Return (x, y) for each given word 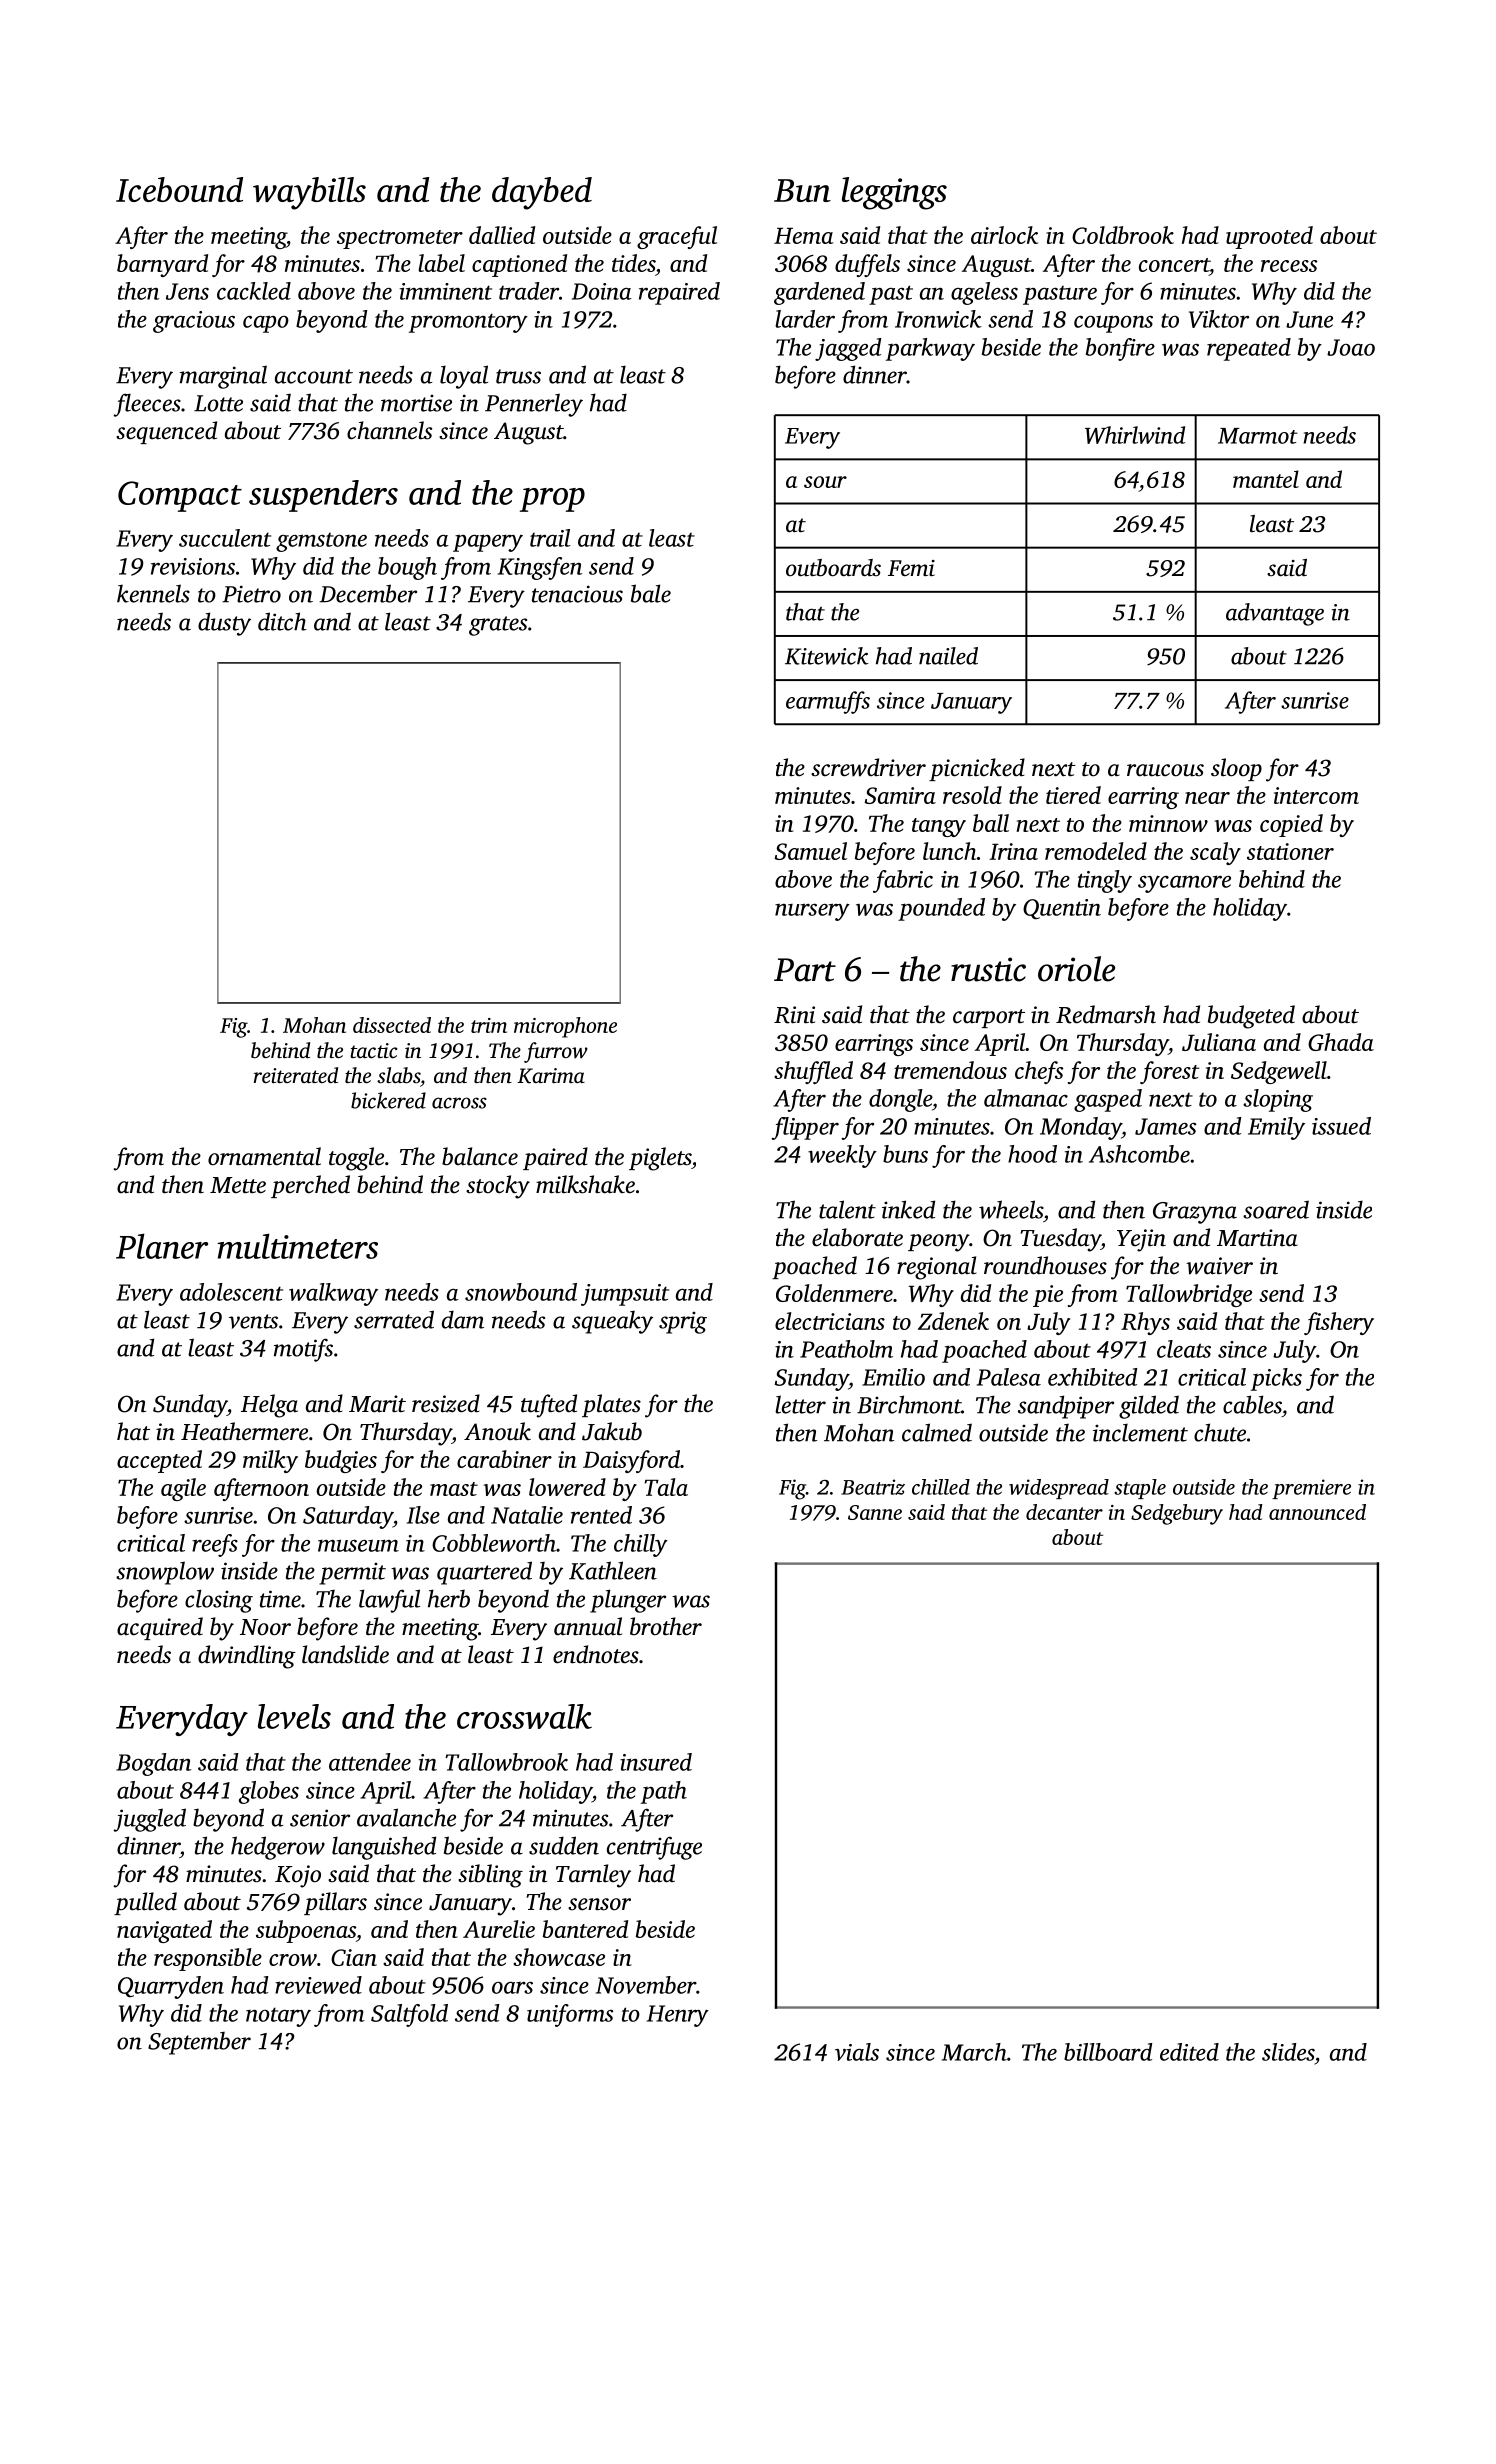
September (199, 2043)
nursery (812, 912)
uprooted (1269, 237)
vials (857, 2052)
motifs (303, 1350)
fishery (1339, 1323)
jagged (848, 349)
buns (905, 1154)
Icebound (179, 189)
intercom (1316, 795)
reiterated (296, 1075)
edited (1189, 2052)
